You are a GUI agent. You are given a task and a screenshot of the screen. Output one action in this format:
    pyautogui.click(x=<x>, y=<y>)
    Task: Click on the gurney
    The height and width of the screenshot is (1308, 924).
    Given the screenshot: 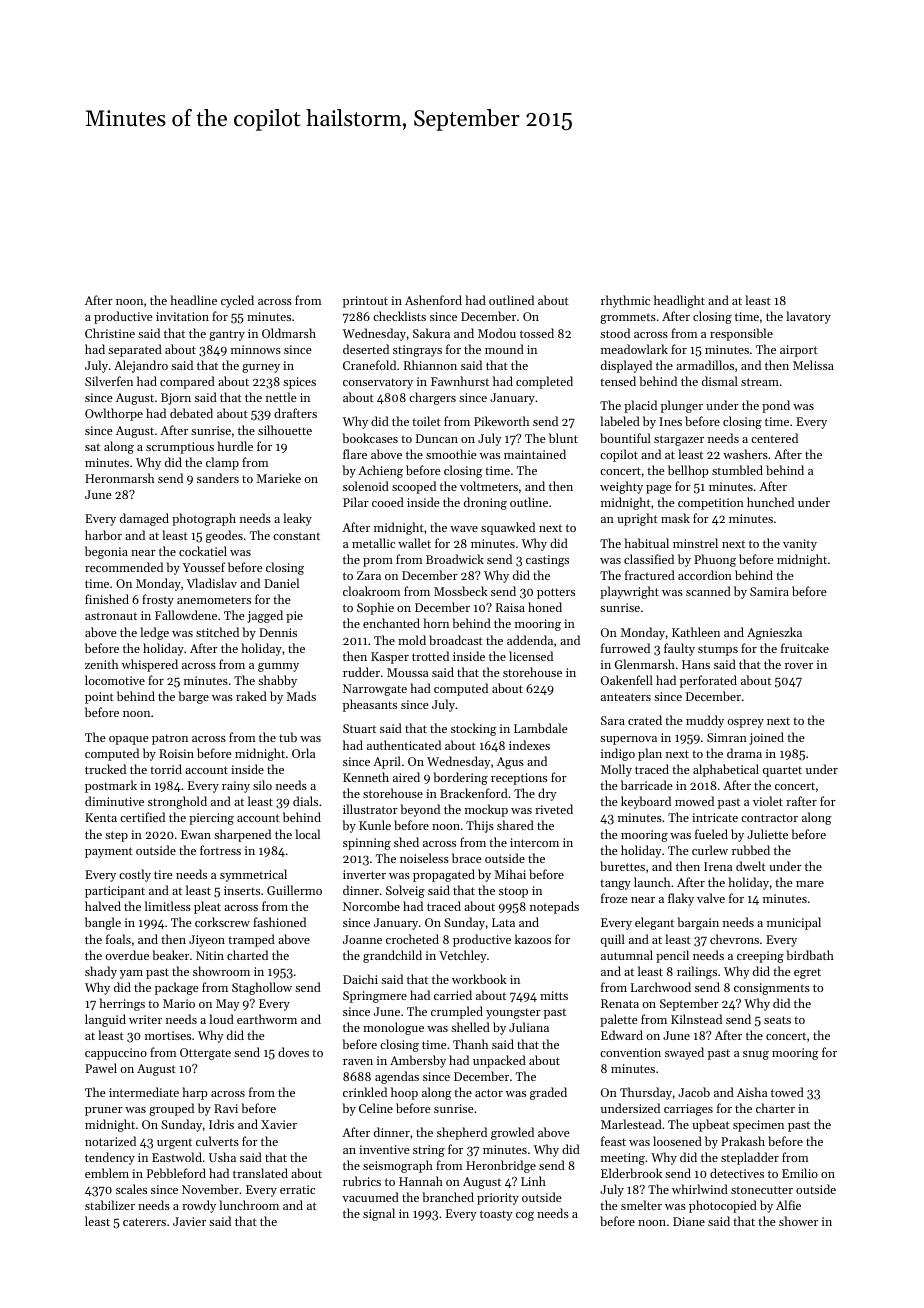 What is the action you would take?
    pyautogui.click(x=261, y=368)
